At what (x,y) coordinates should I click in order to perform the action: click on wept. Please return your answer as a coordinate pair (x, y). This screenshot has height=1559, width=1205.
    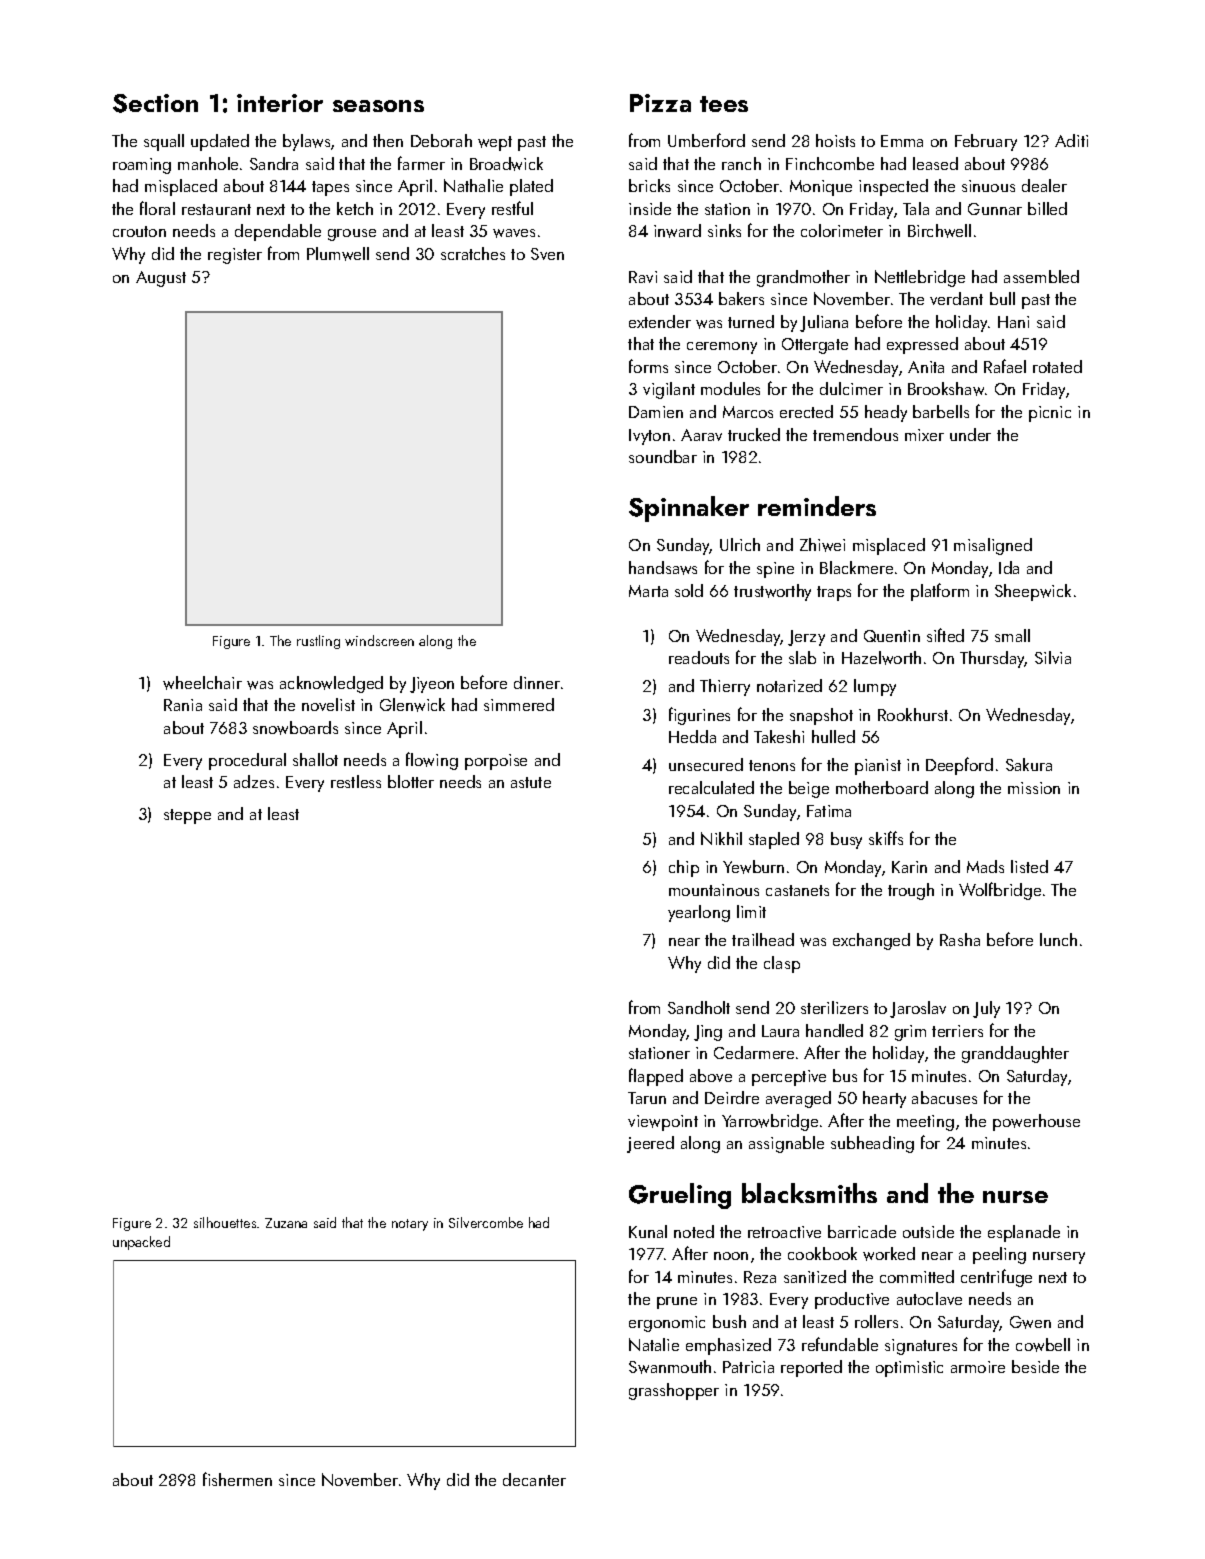
    Looking at the image, I should click on (495, 143).
